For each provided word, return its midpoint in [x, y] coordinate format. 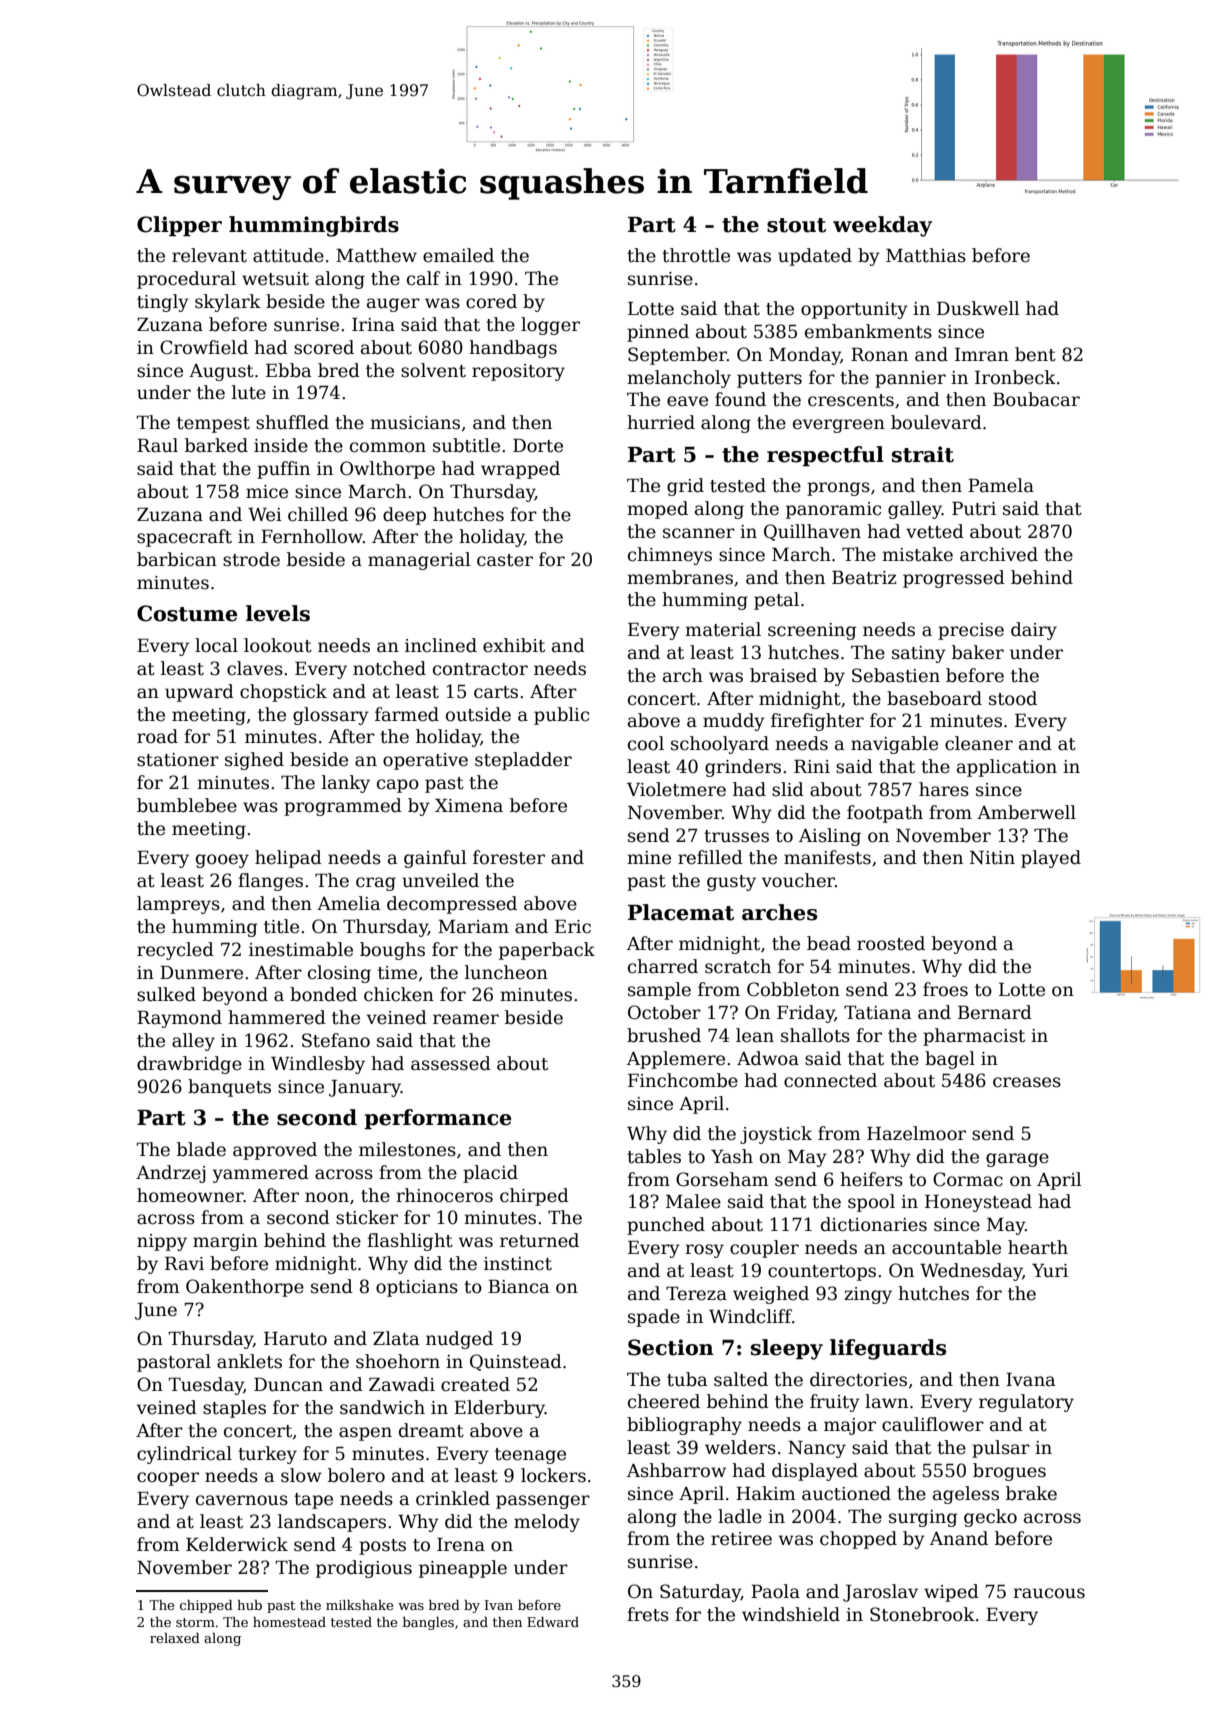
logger [550, 326]
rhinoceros [444, 1195]
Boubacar [1036, 399]
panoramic [833, 510]
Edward [553, 1622]
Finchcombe [683, 1080]
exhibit [514, 645]
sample [659, 991]
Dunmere [201, 973]
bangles [428, 1623]
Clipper [179, 226]
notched [389, 668]
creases [1027, 1082]
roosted [891, 943]
